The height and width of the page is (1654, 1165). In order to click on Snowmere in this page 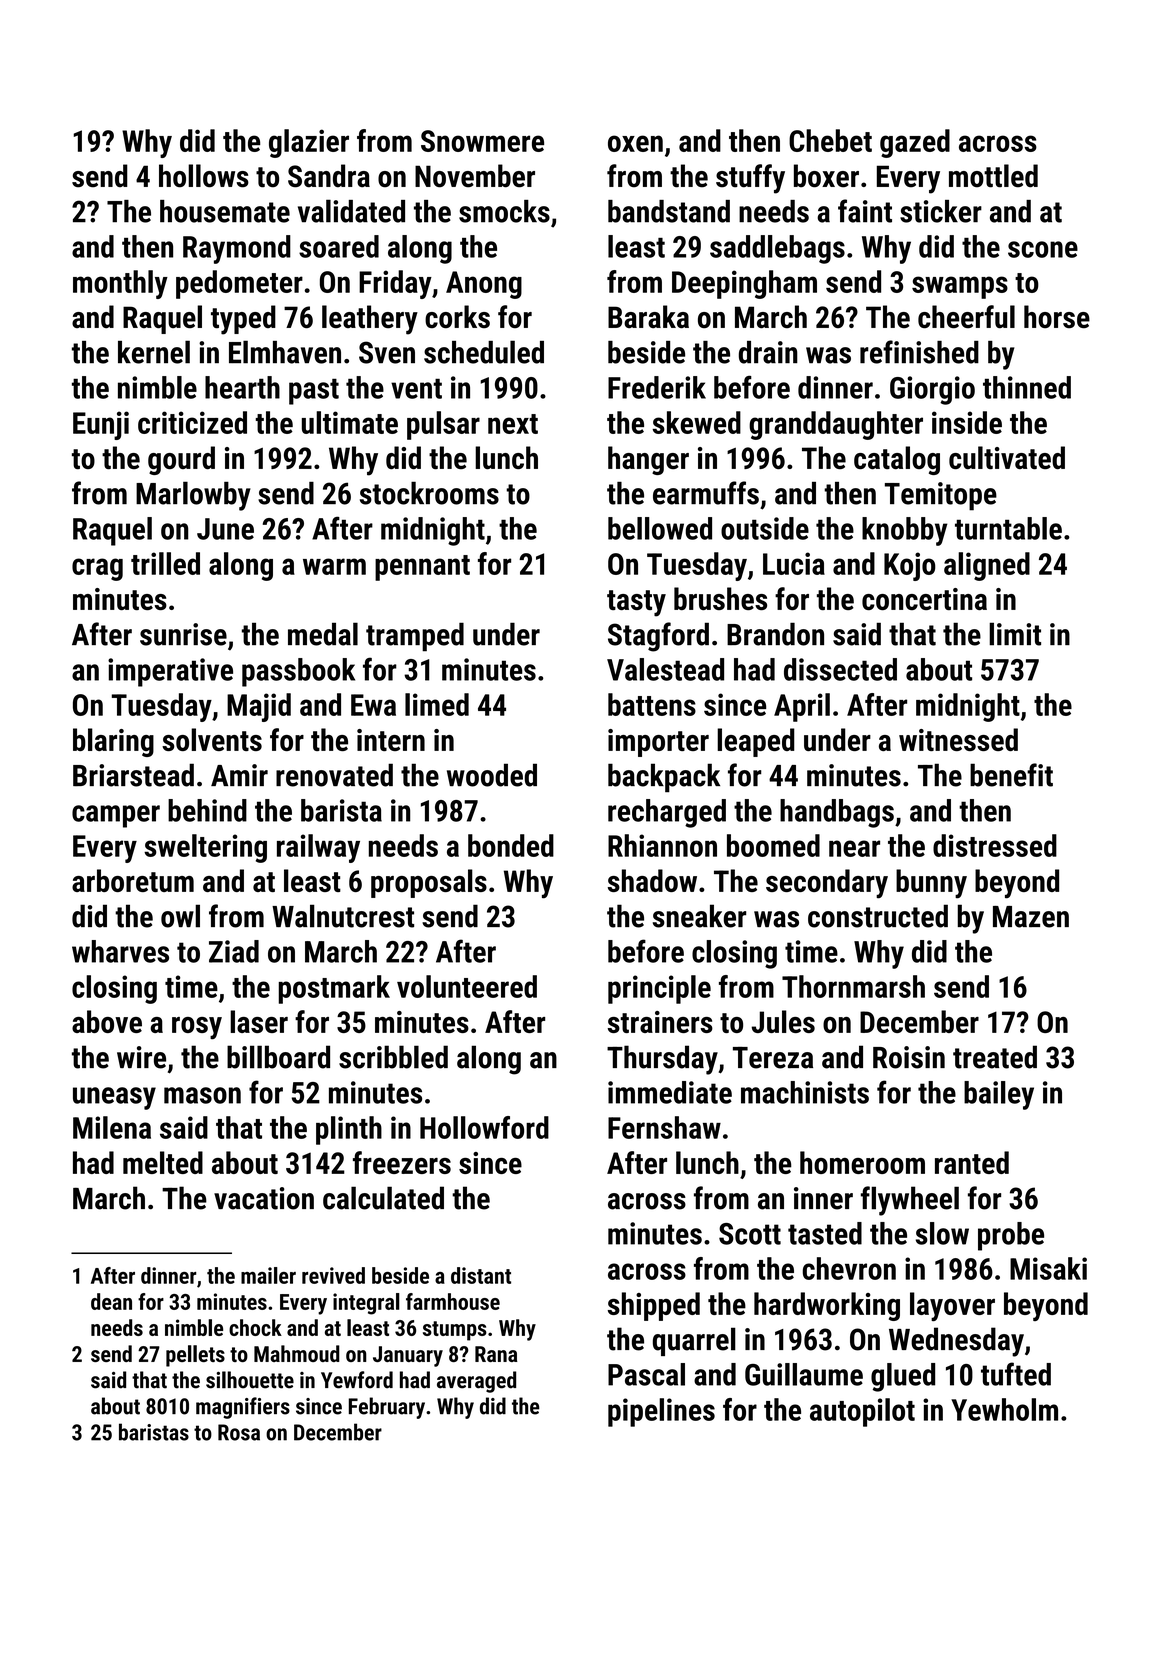, I will do `click(482, 141)`.
